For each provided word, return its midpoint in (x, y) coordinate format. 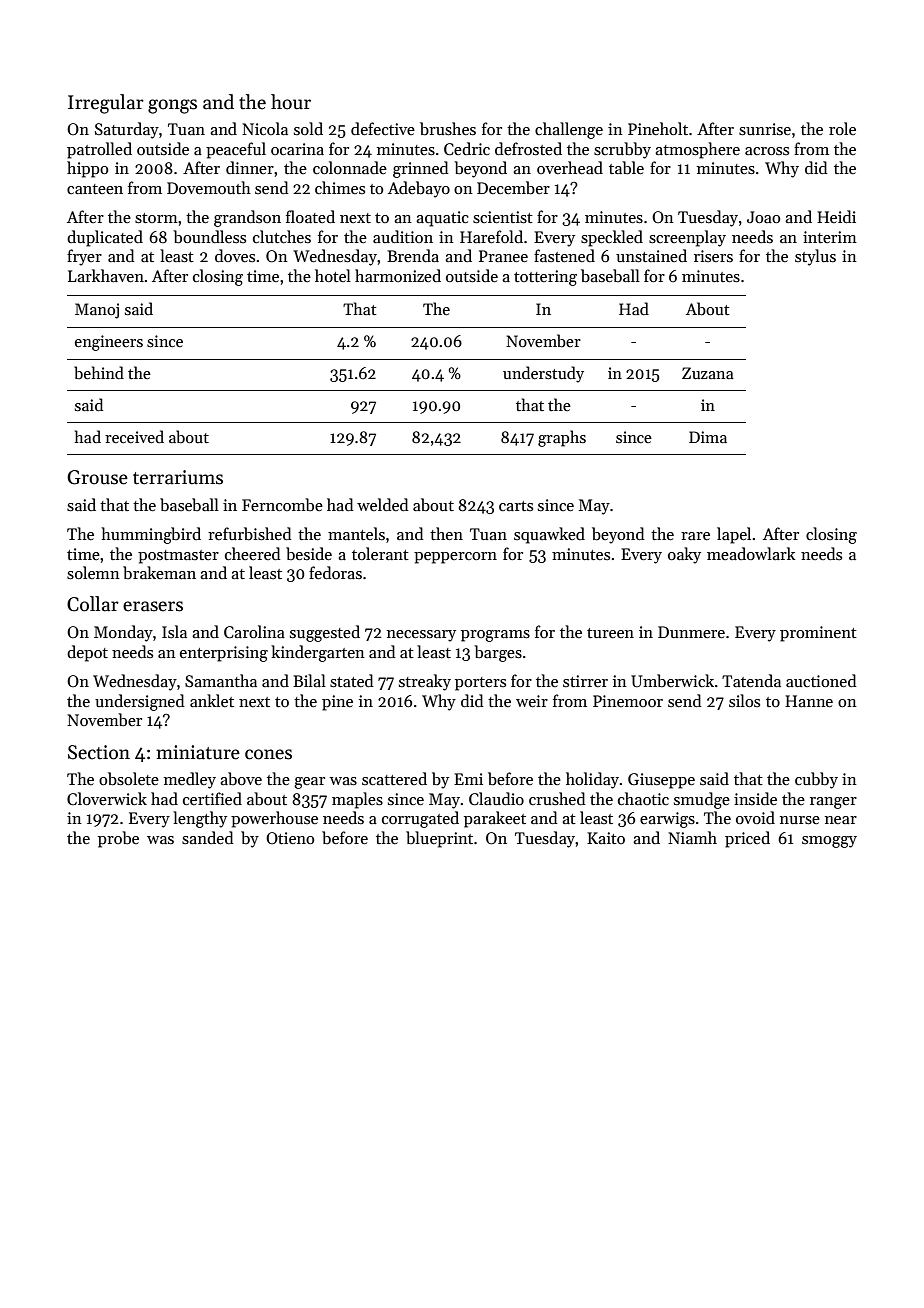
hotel (333, 275)
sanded (208, 838)
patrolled (99, 150)
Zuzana (708, 373)
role (842, 128)
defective (383, 128)
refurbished (250, 534)
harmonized (398, 275)
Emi (468, 779)
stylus (815, 257)
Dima (708, 437)
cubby (816, 780)
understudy (543, 374)
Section (99, 752)
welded (383, 504)
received (134, 436)
